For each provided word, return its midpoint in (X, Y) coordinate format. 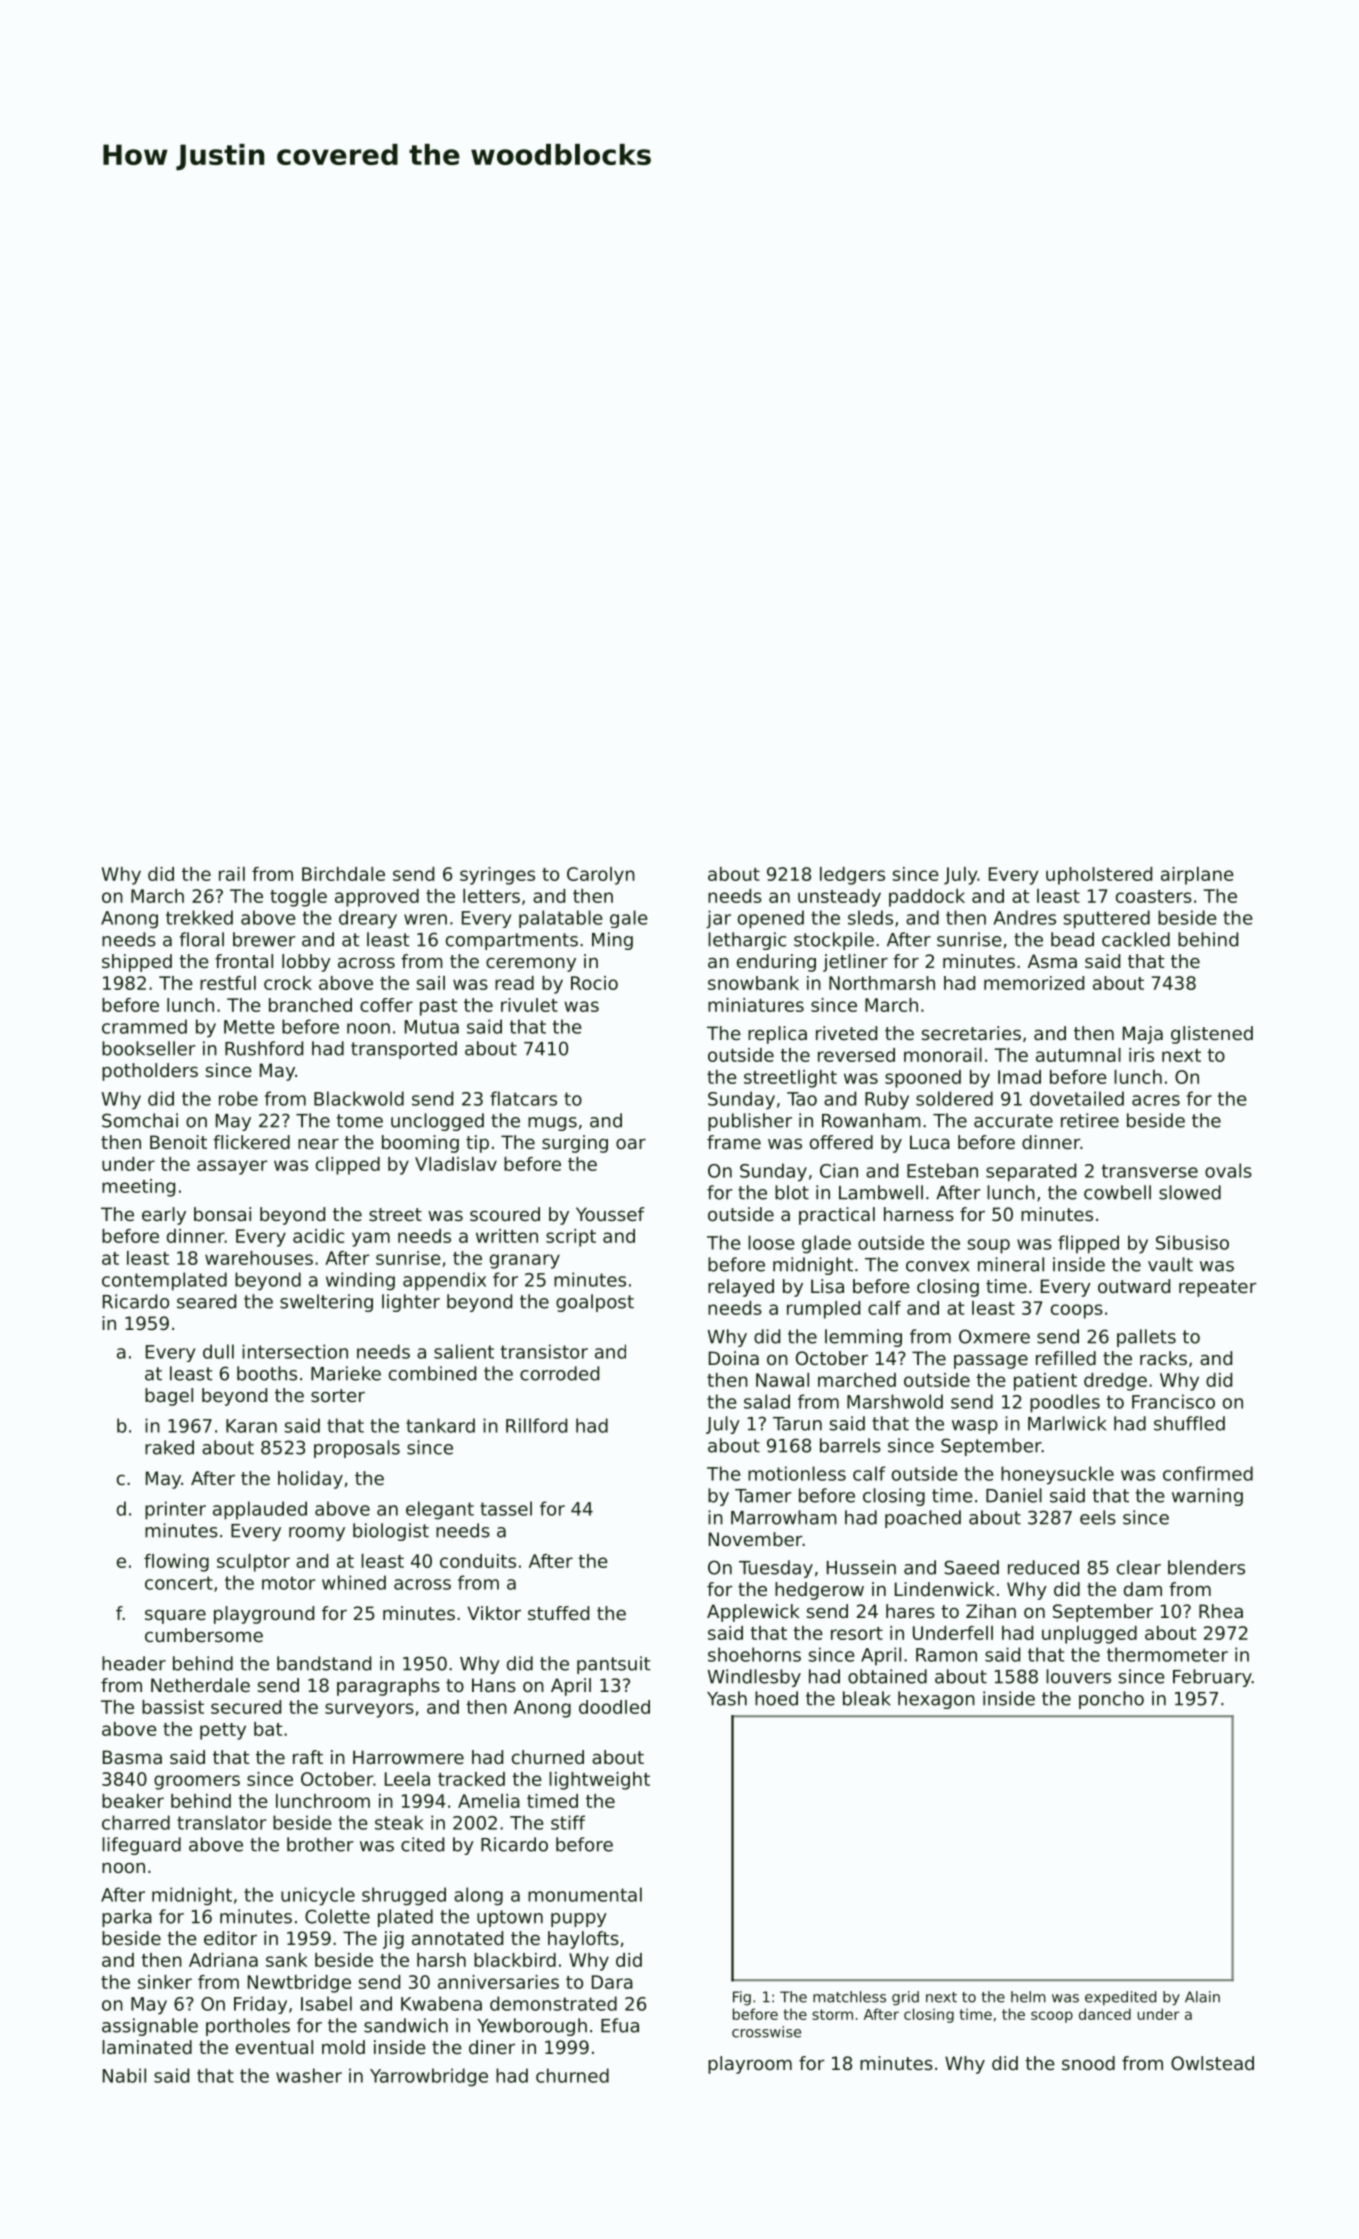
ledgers (852, 876)
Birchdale (343, 874)
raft (308, 1757)
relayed (741, 1288)
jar (718, 919)
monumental (585, 1894)
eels (1098, 1517)
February (1212, 1678)
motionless (797, 1473)
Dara (612, 1982)
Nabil (124, 2075)
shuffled (1189, 1423)
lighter (411, 1303)
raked (169, 1447)
